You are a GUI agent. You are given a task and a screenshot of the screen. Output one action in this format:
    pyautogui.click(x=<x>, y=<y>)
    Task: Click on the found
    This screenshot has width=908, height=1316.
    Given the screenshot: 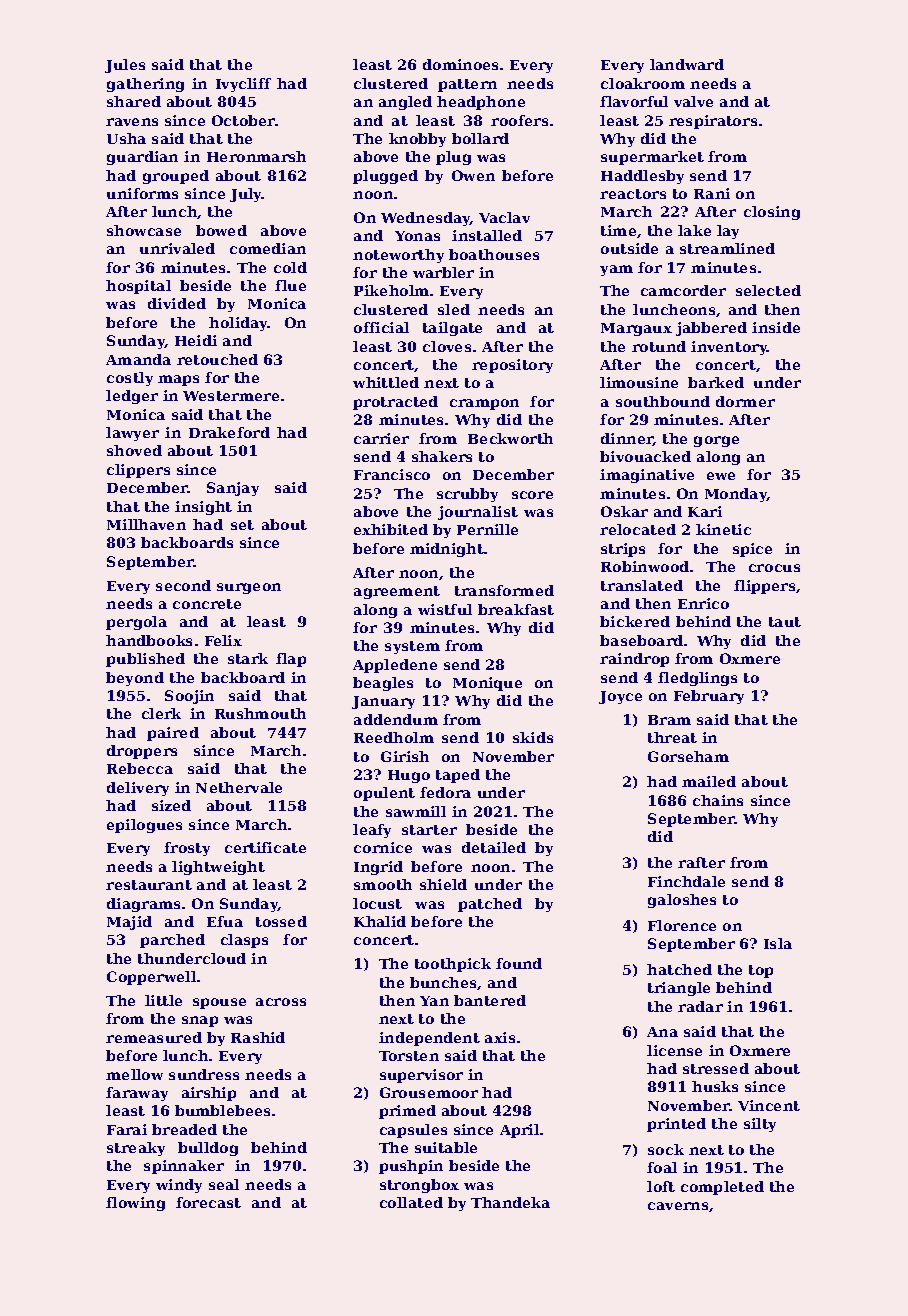 What is the action you would take?
    pyautogui.click(x=519, y=963)
